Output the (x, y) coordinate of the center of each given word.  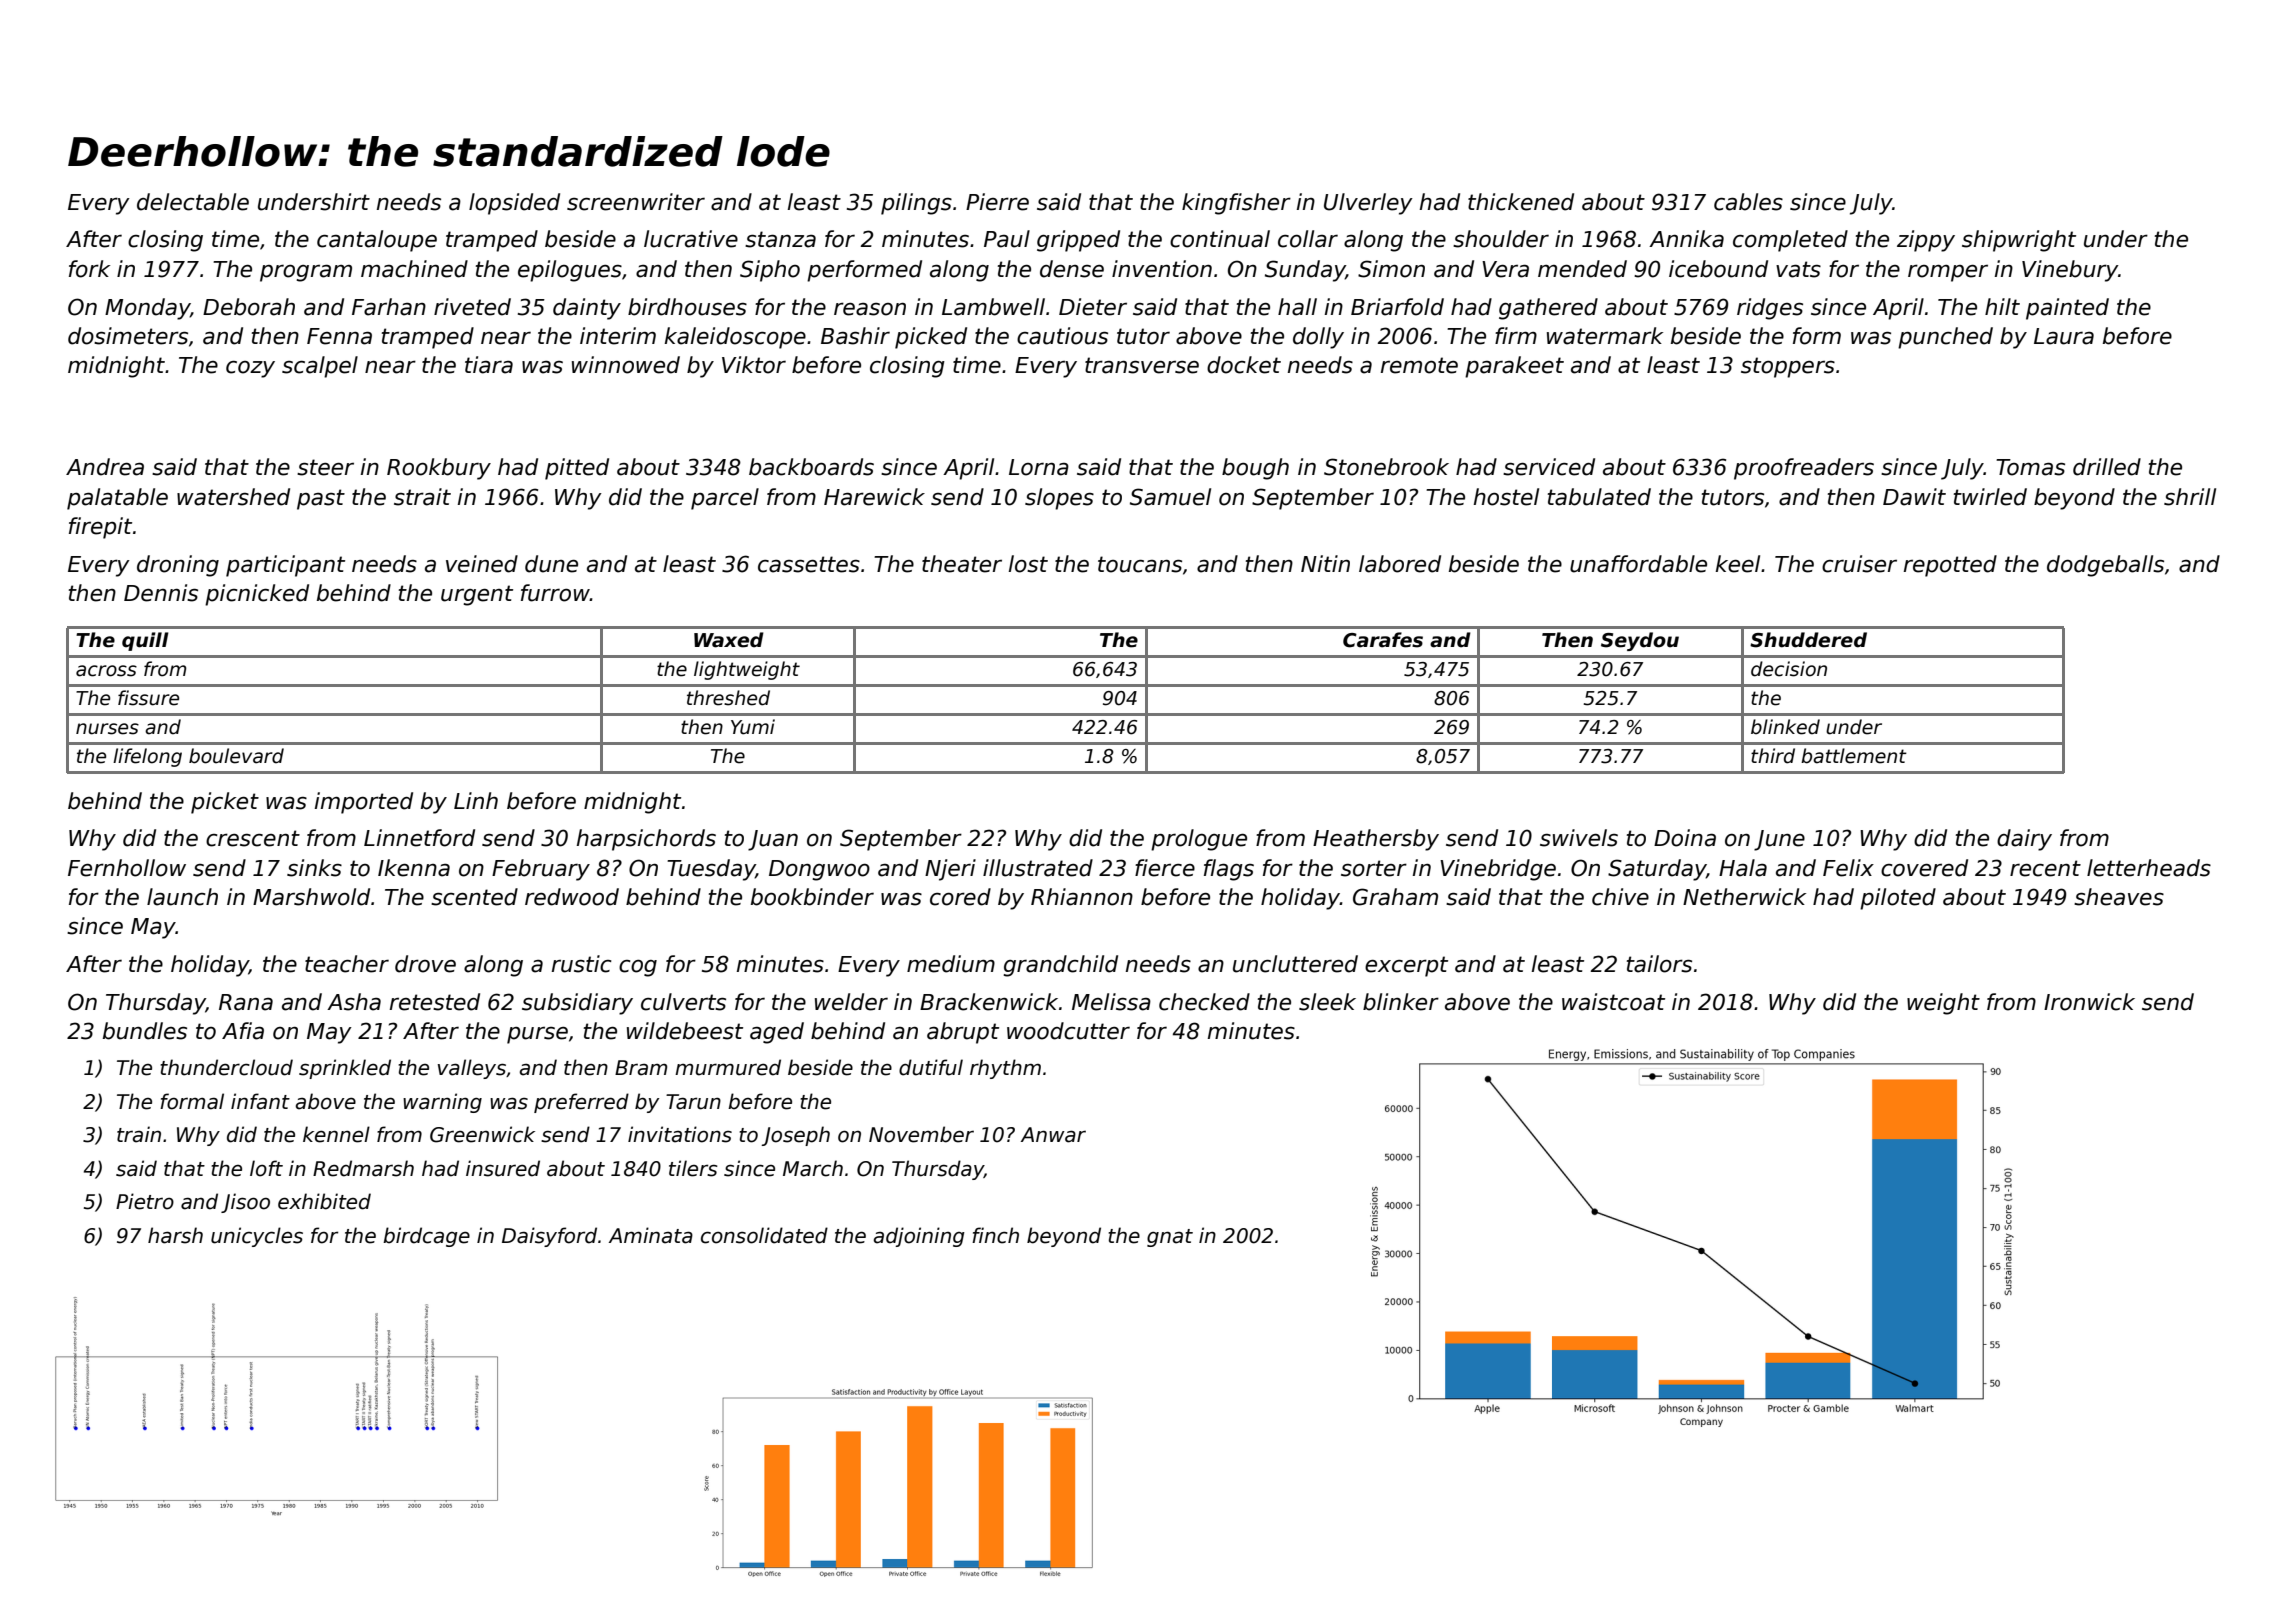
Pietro (145, 1201)
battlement (1854, 756)
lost (1028, 564)
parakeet (1514, 367)
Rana (246, 1002)
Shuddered (1808, 640)
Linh (476, 800)
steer (325, 467)
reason (870, 309)
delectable (193, 202)
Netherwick (1744, 897)
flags (1229, 870)
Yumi (753, 727)
